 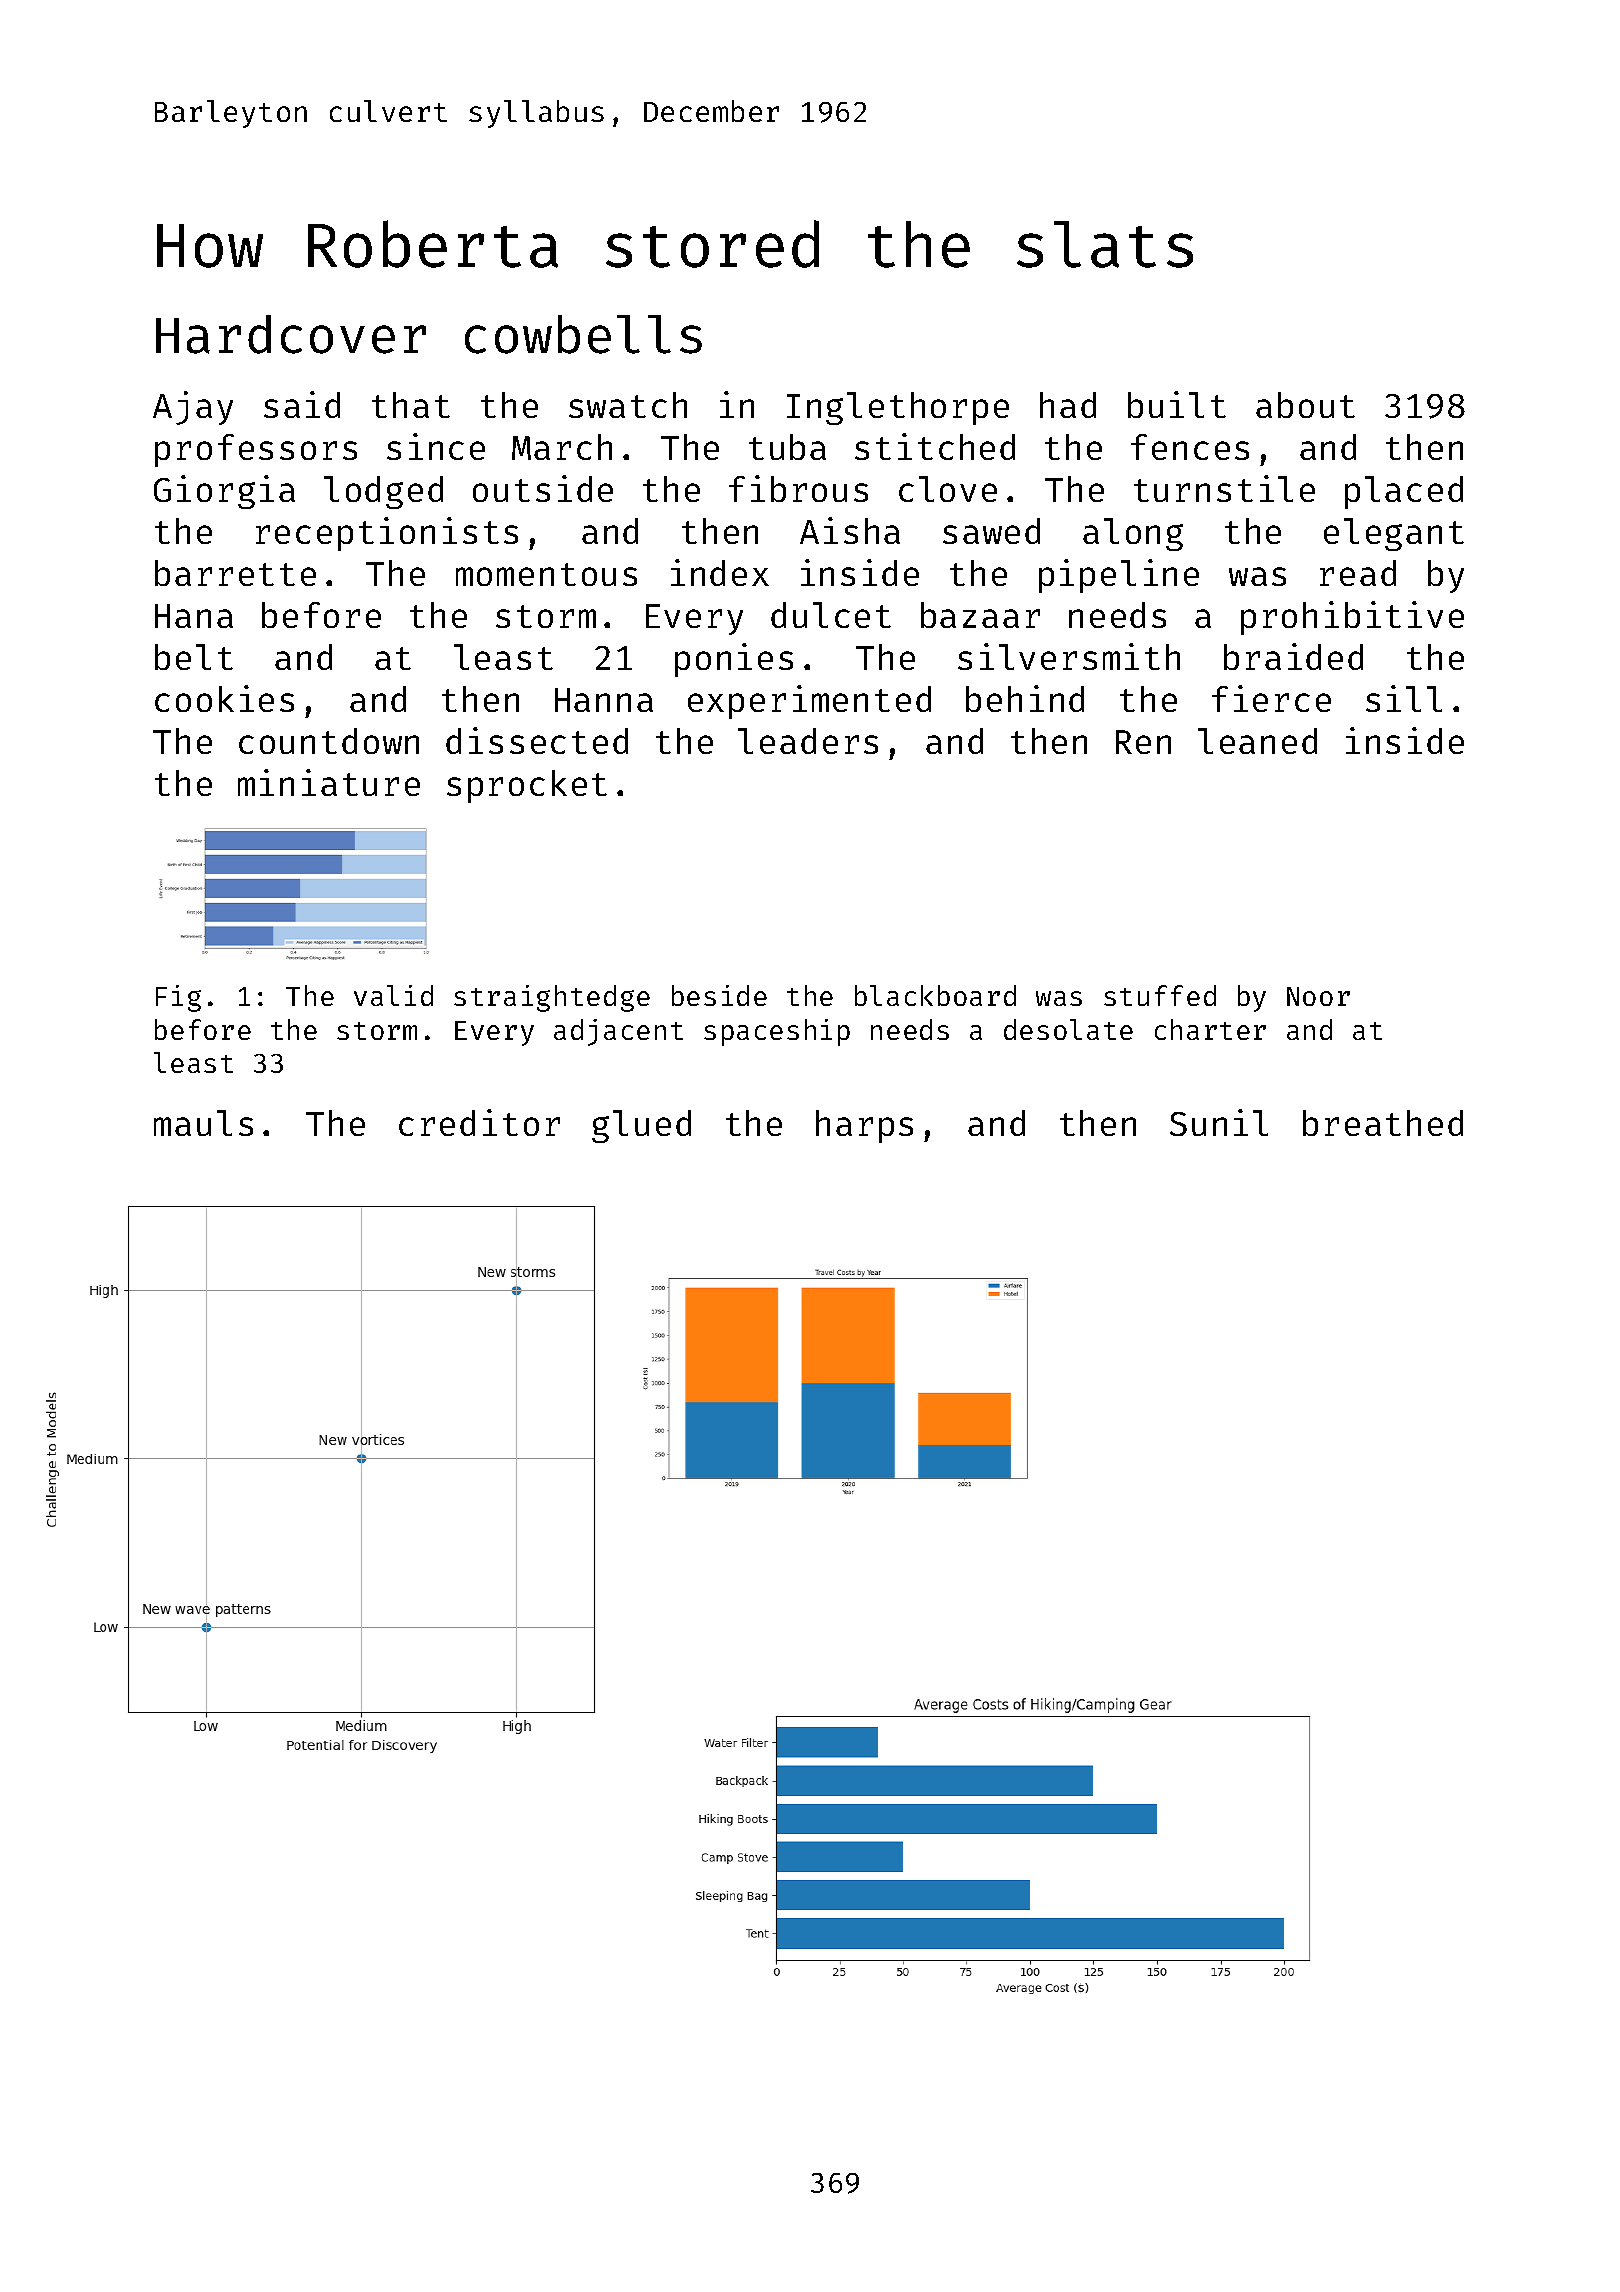 I want to click on desolate, so click(x=1068, y=1029).
